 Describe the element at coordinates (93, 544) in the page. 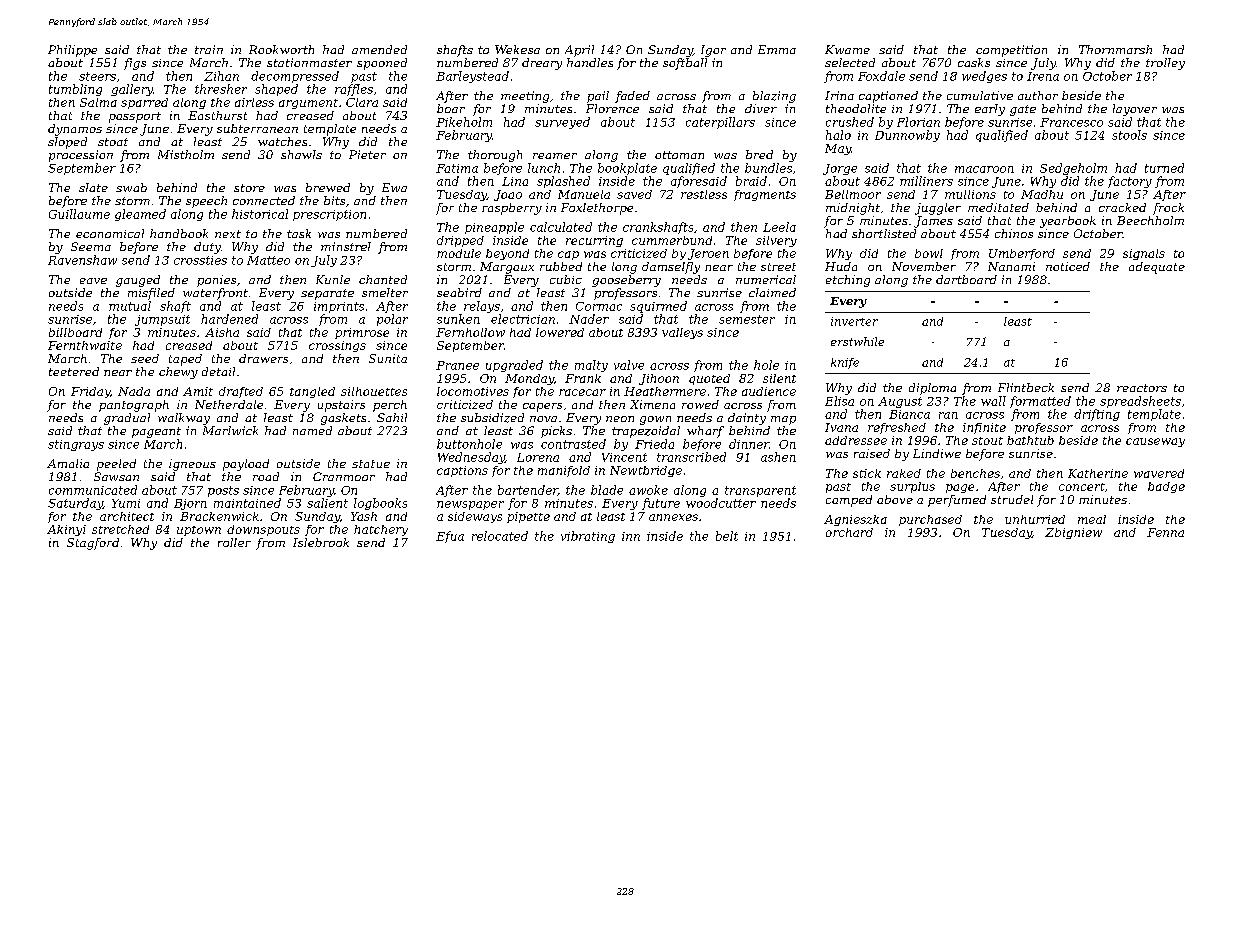

I see `Stagford` at that location.
